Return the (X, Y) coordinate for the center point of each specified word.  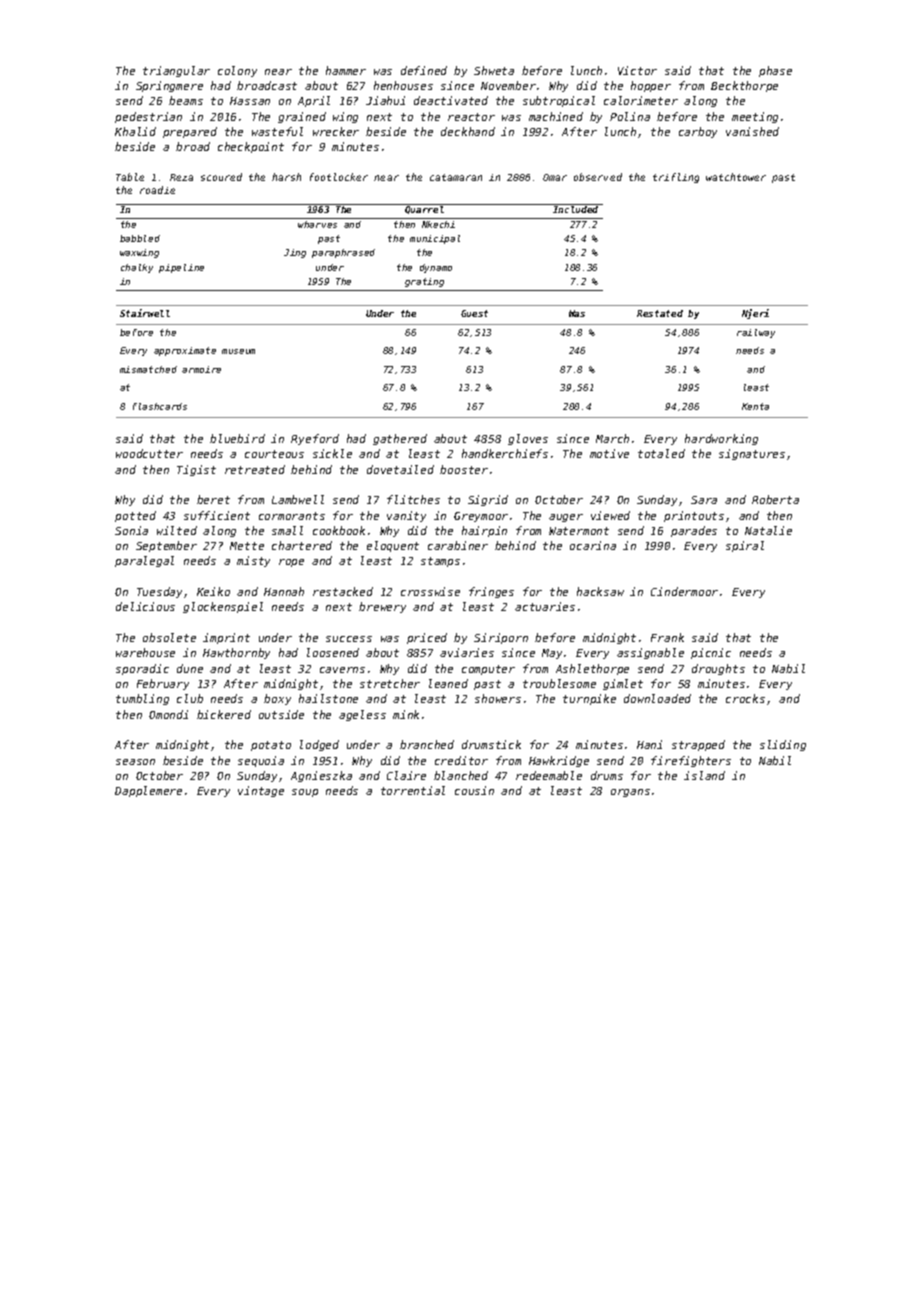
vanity (406, 516)
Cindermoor (684, 591)
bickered (224, 714)
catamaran (456, 177)
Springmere (169, 86)
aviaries (467, 652)
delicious (145, 606)
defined (424, 70)
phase (775, 71)
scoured (221, 177)
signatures (752, 454)
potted (135, 516)
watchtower (736, 177)
